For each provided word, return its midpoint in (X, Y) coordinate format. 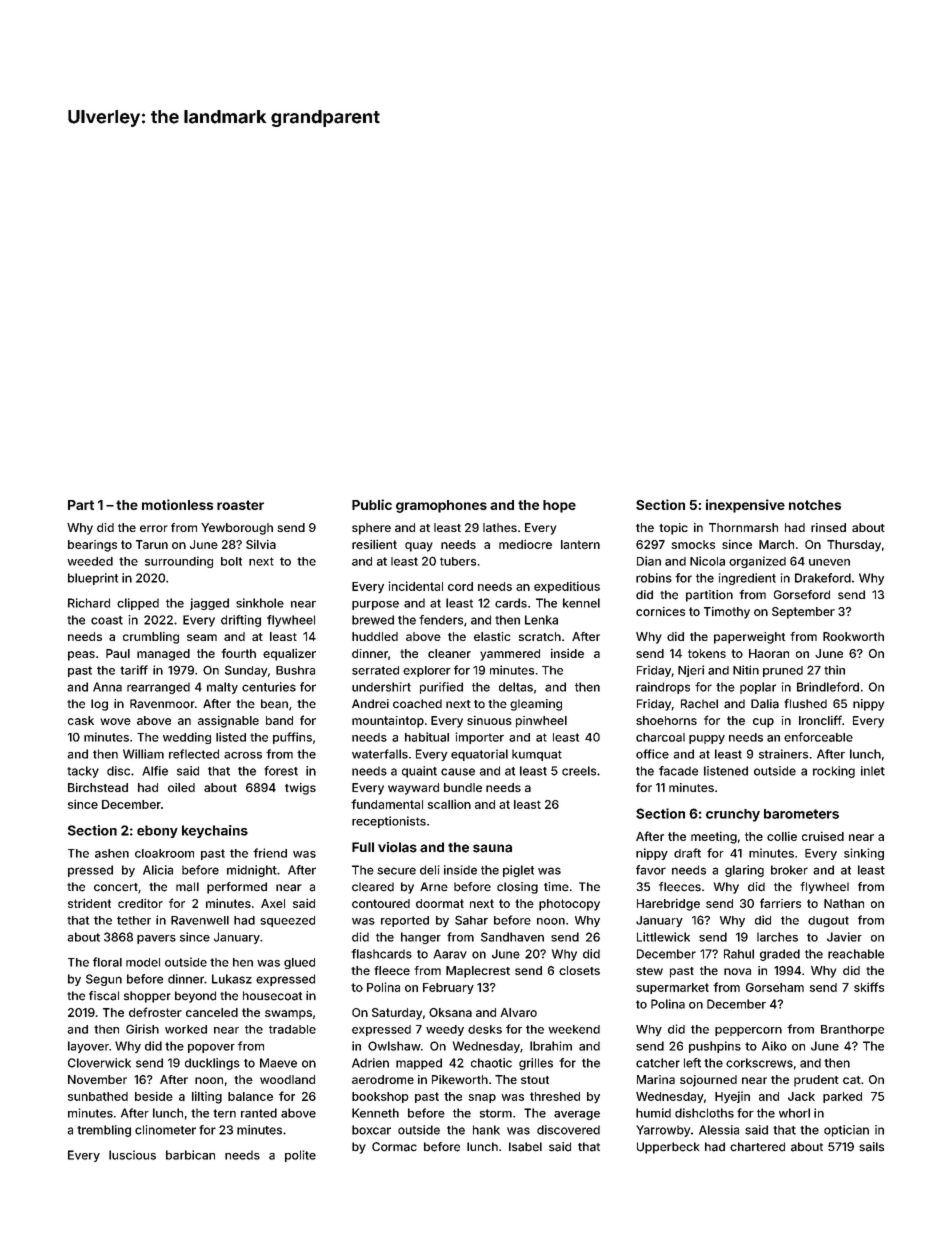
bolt (231, 561)
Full (363, 847)
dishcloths (704, 1113)
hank (486, 1130)
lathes (500, 527)
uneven (829, 562)
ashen (112, 853)
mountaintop (388, 722)
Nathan (844, 903)
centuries (269, 687)
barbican (190, 1155)
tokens (707, 653)
